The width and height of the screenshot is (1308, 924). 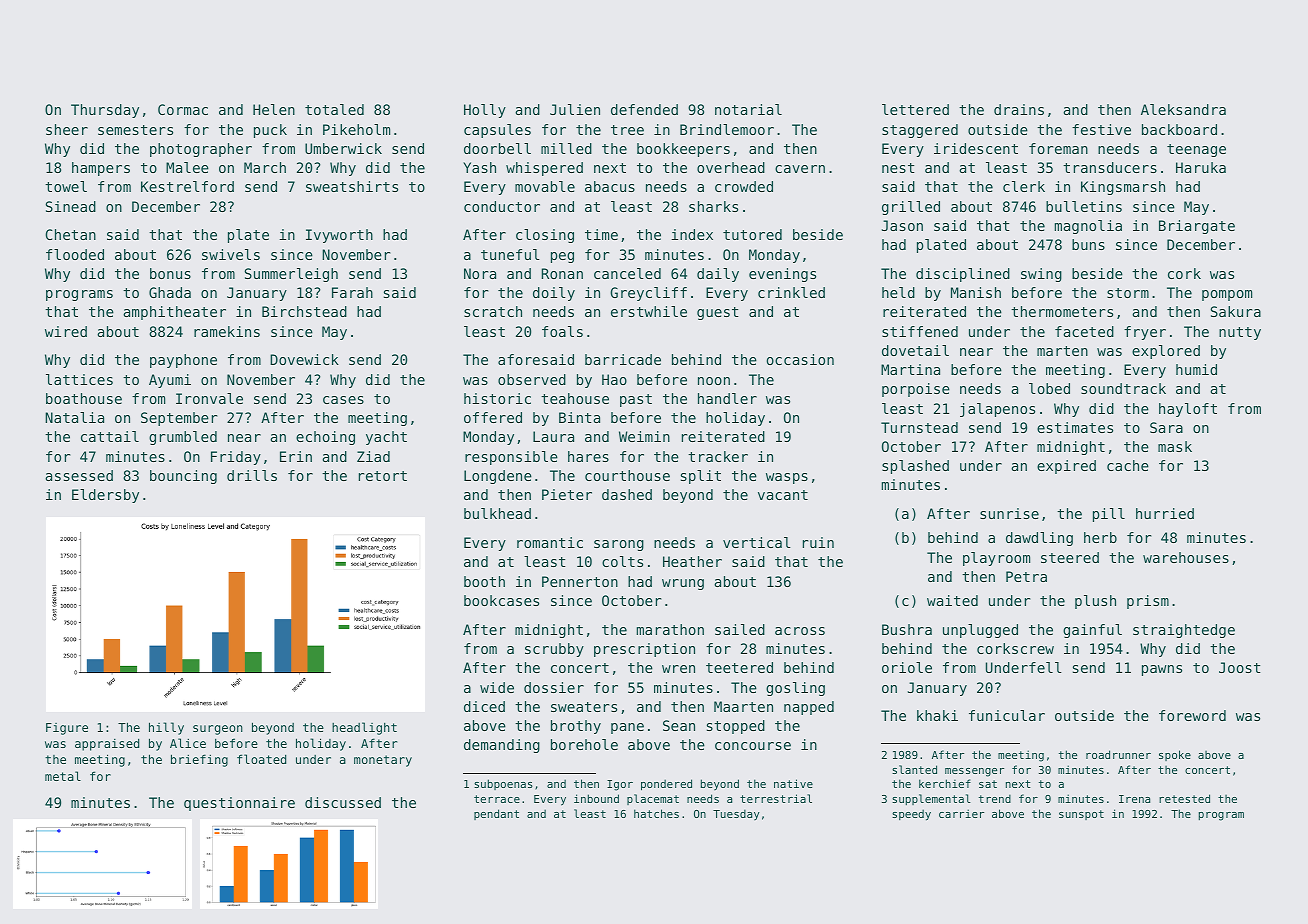 I want to click on Ghada, so click(x=170, y=292).
